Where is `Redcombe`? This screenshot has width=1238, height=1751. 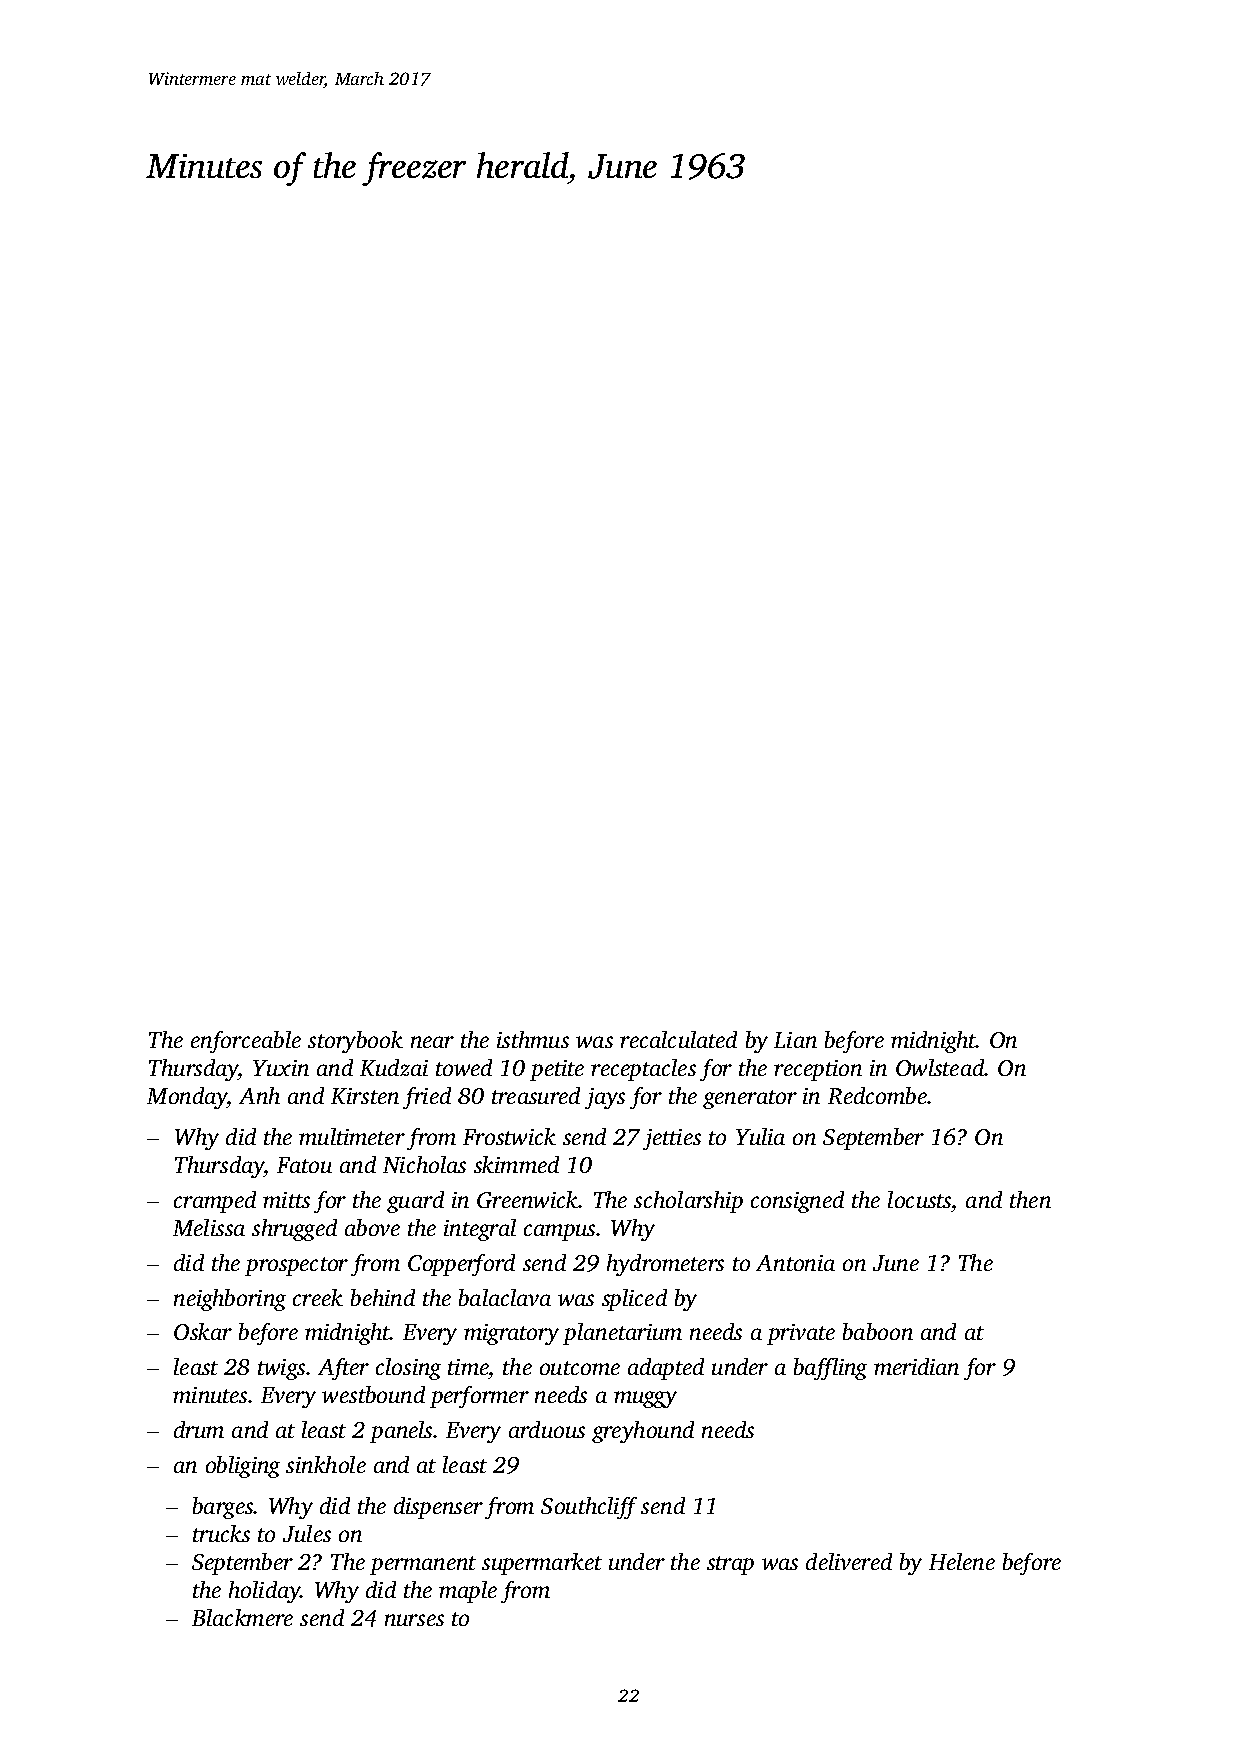
Redcombe is located at coordinates (877, 1095).
